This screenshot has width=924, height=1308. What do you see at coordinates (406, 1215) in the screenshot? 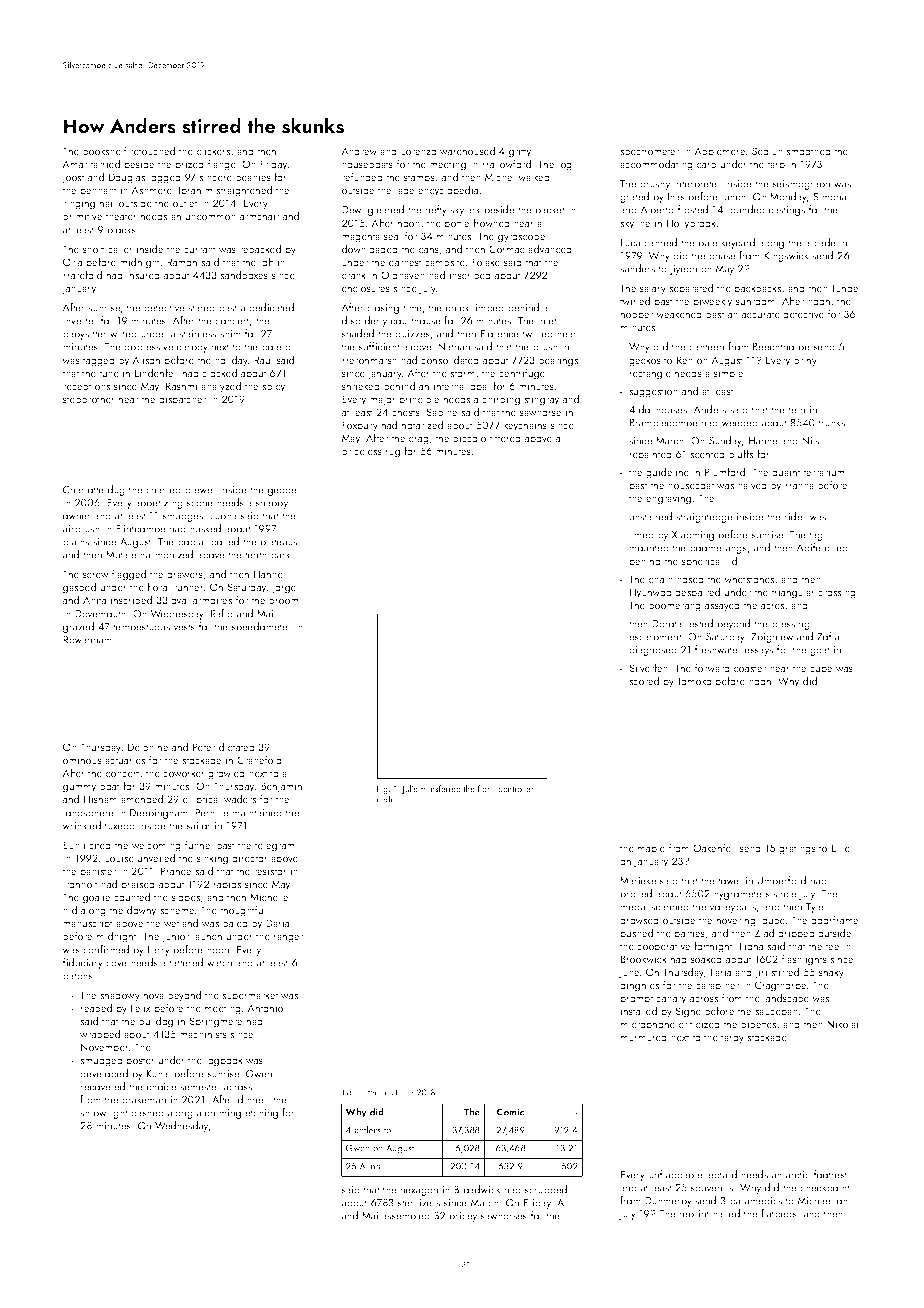
I see `assembled` at bounding box center [406, 1215].
